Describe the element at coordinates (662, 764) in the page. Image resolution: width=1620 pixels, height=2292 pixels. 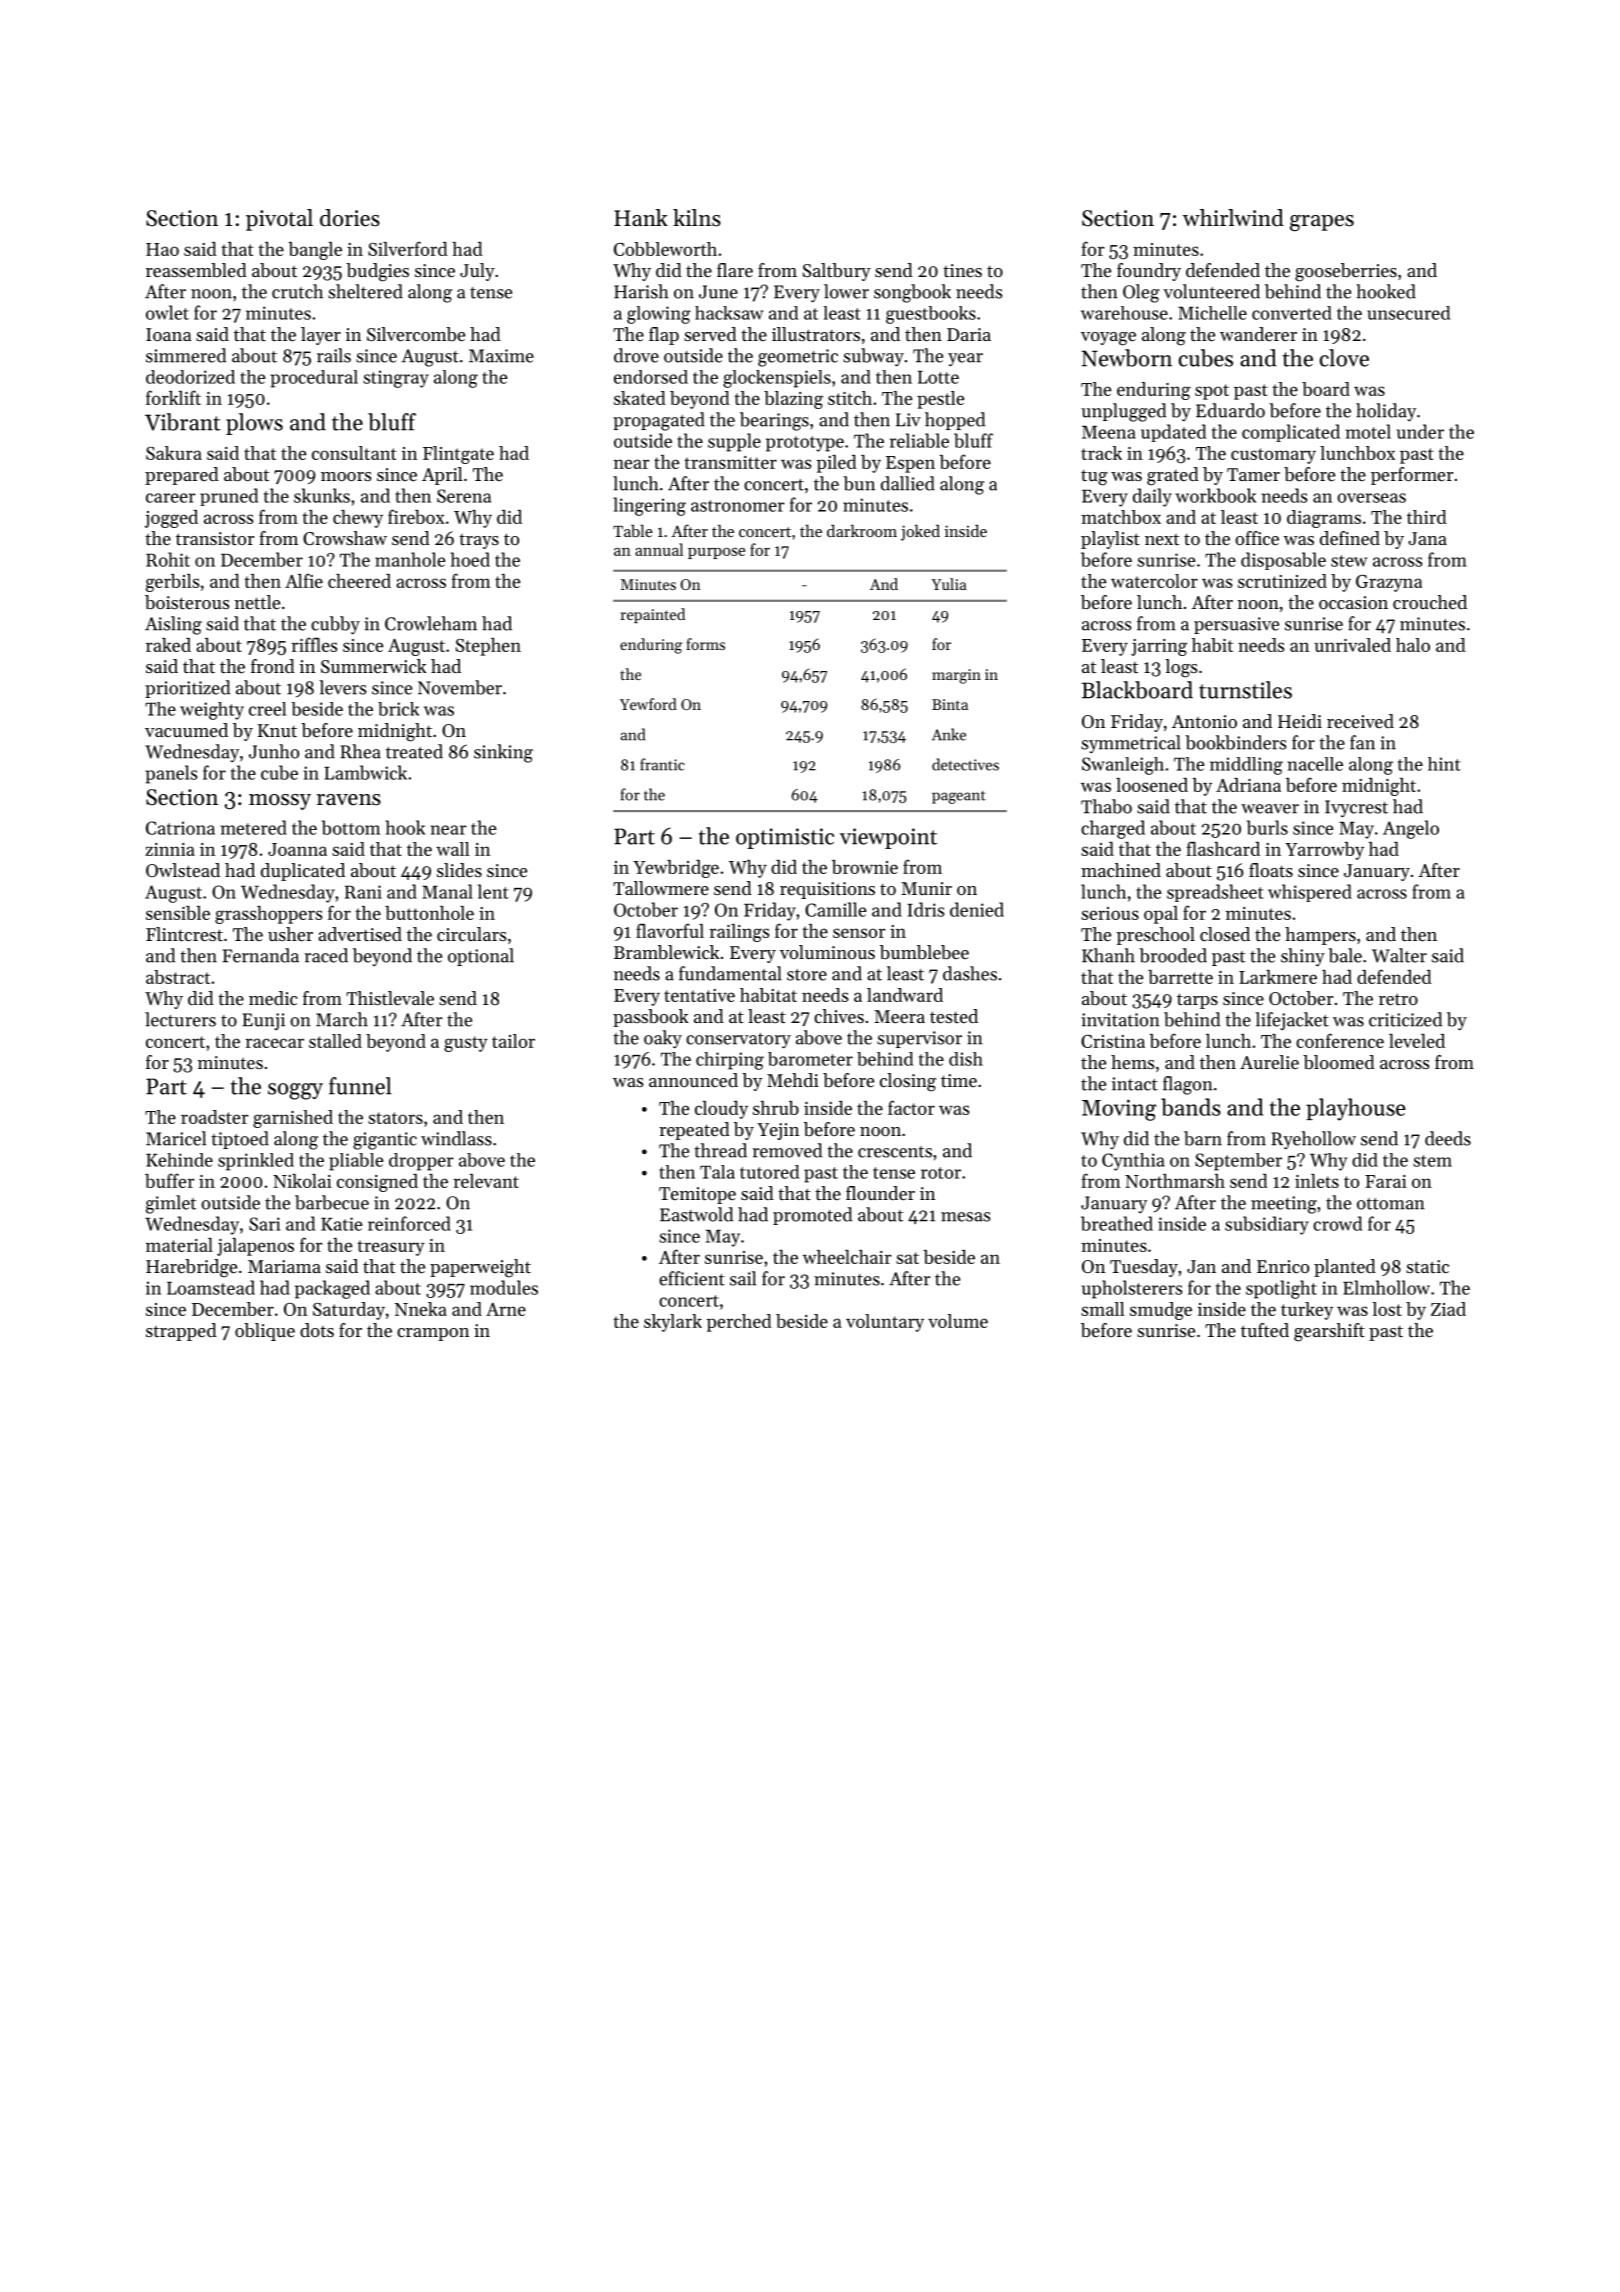
I see `frantic` at that location.
